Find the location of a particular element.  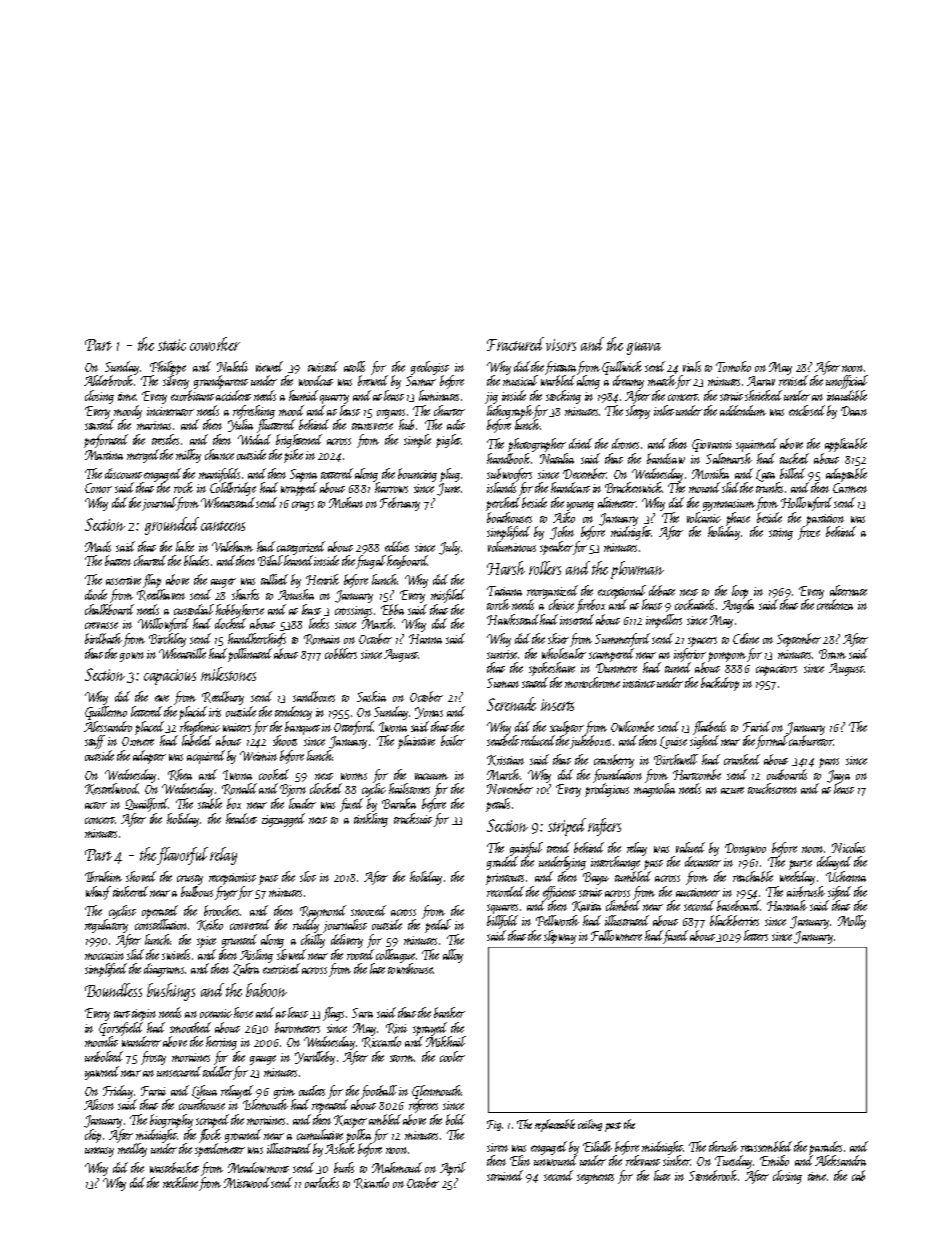

handkerchiefs is located at coordinates (257, 640).
